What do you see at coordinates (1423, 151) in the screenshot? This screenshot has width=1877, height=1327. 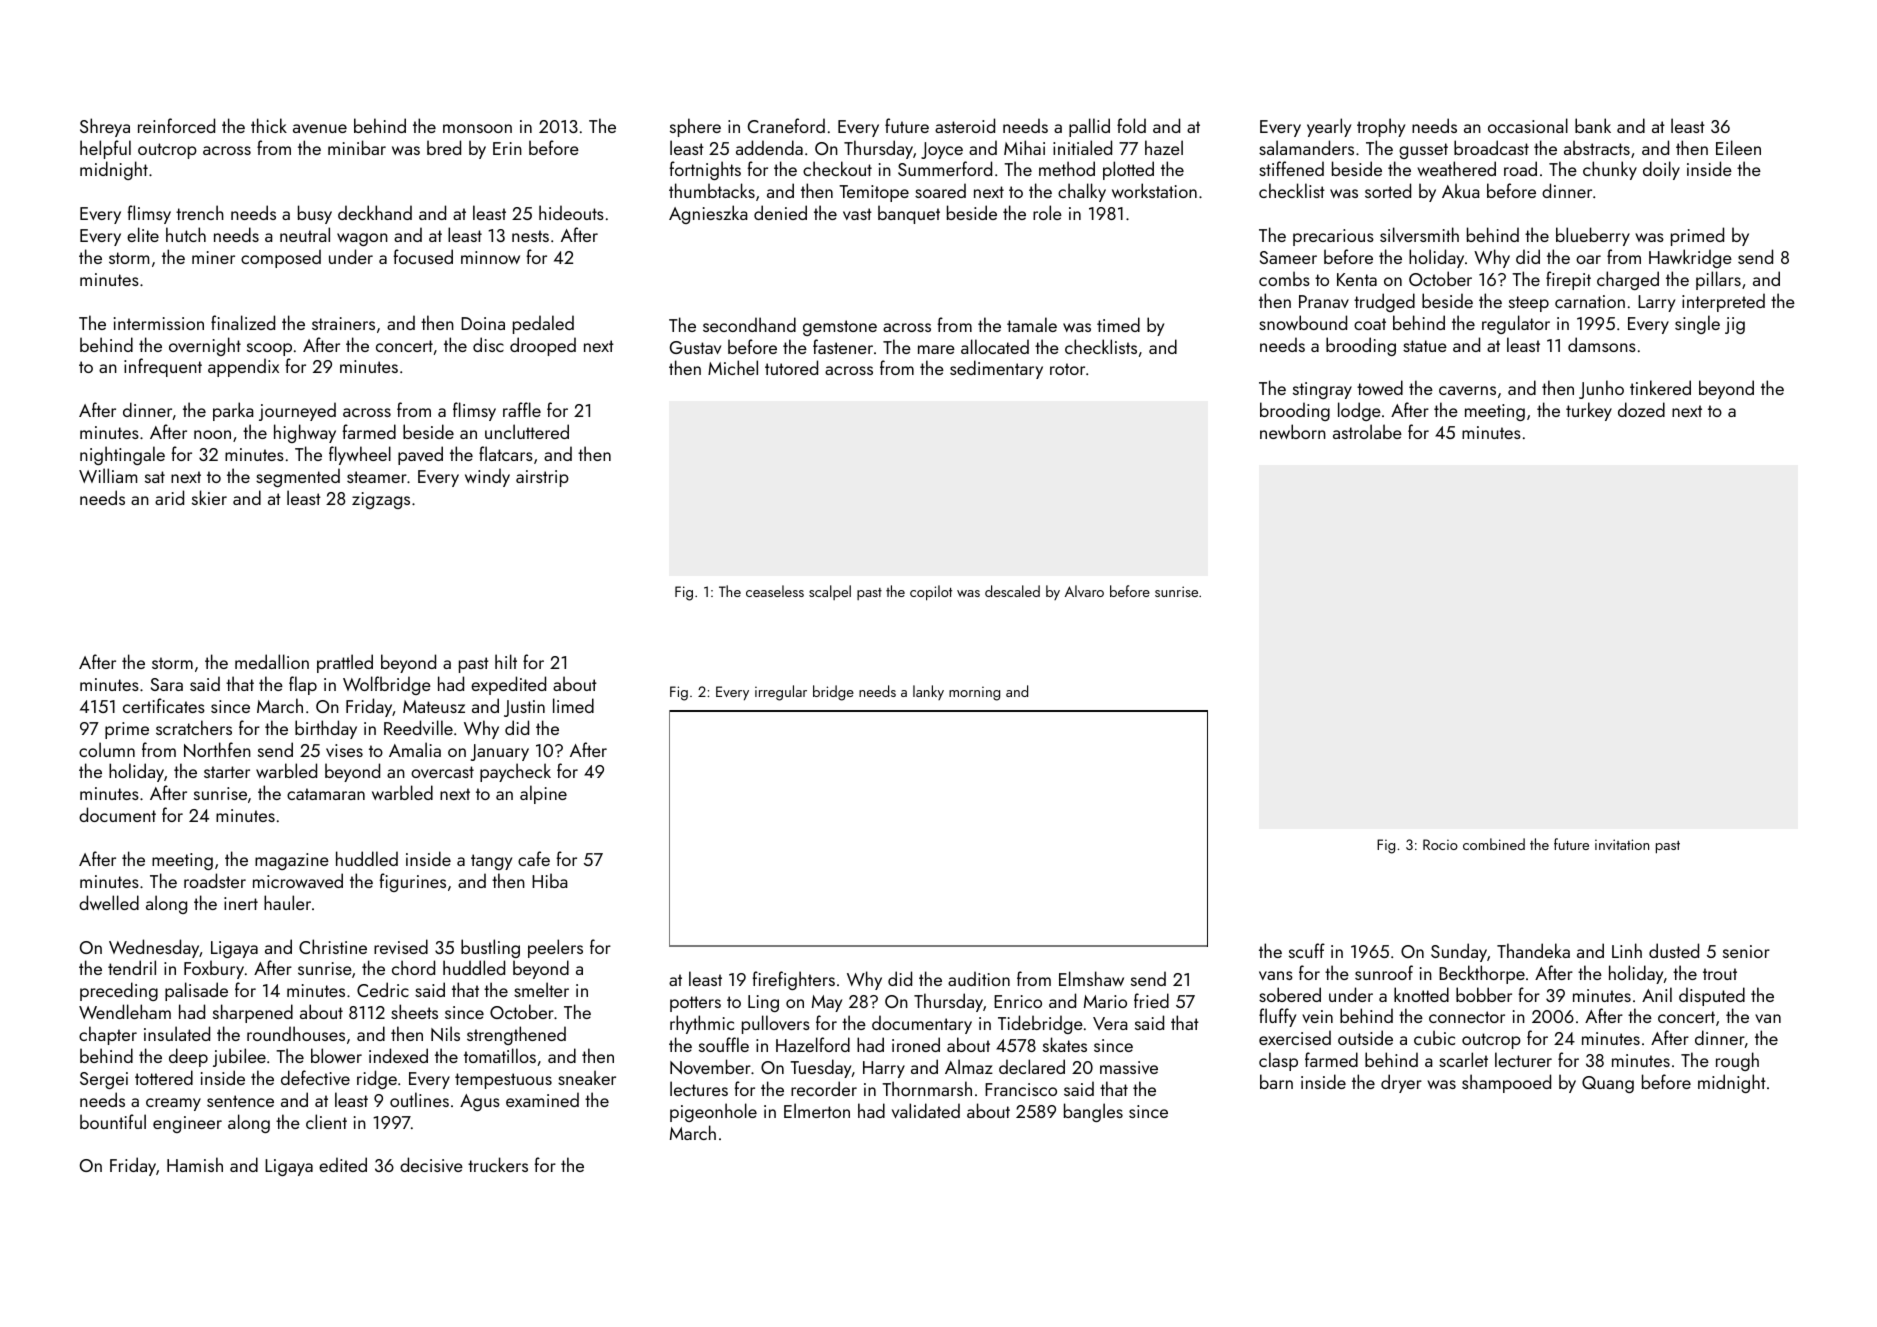 I see `gusset` at bounding box center [1423, 151].
